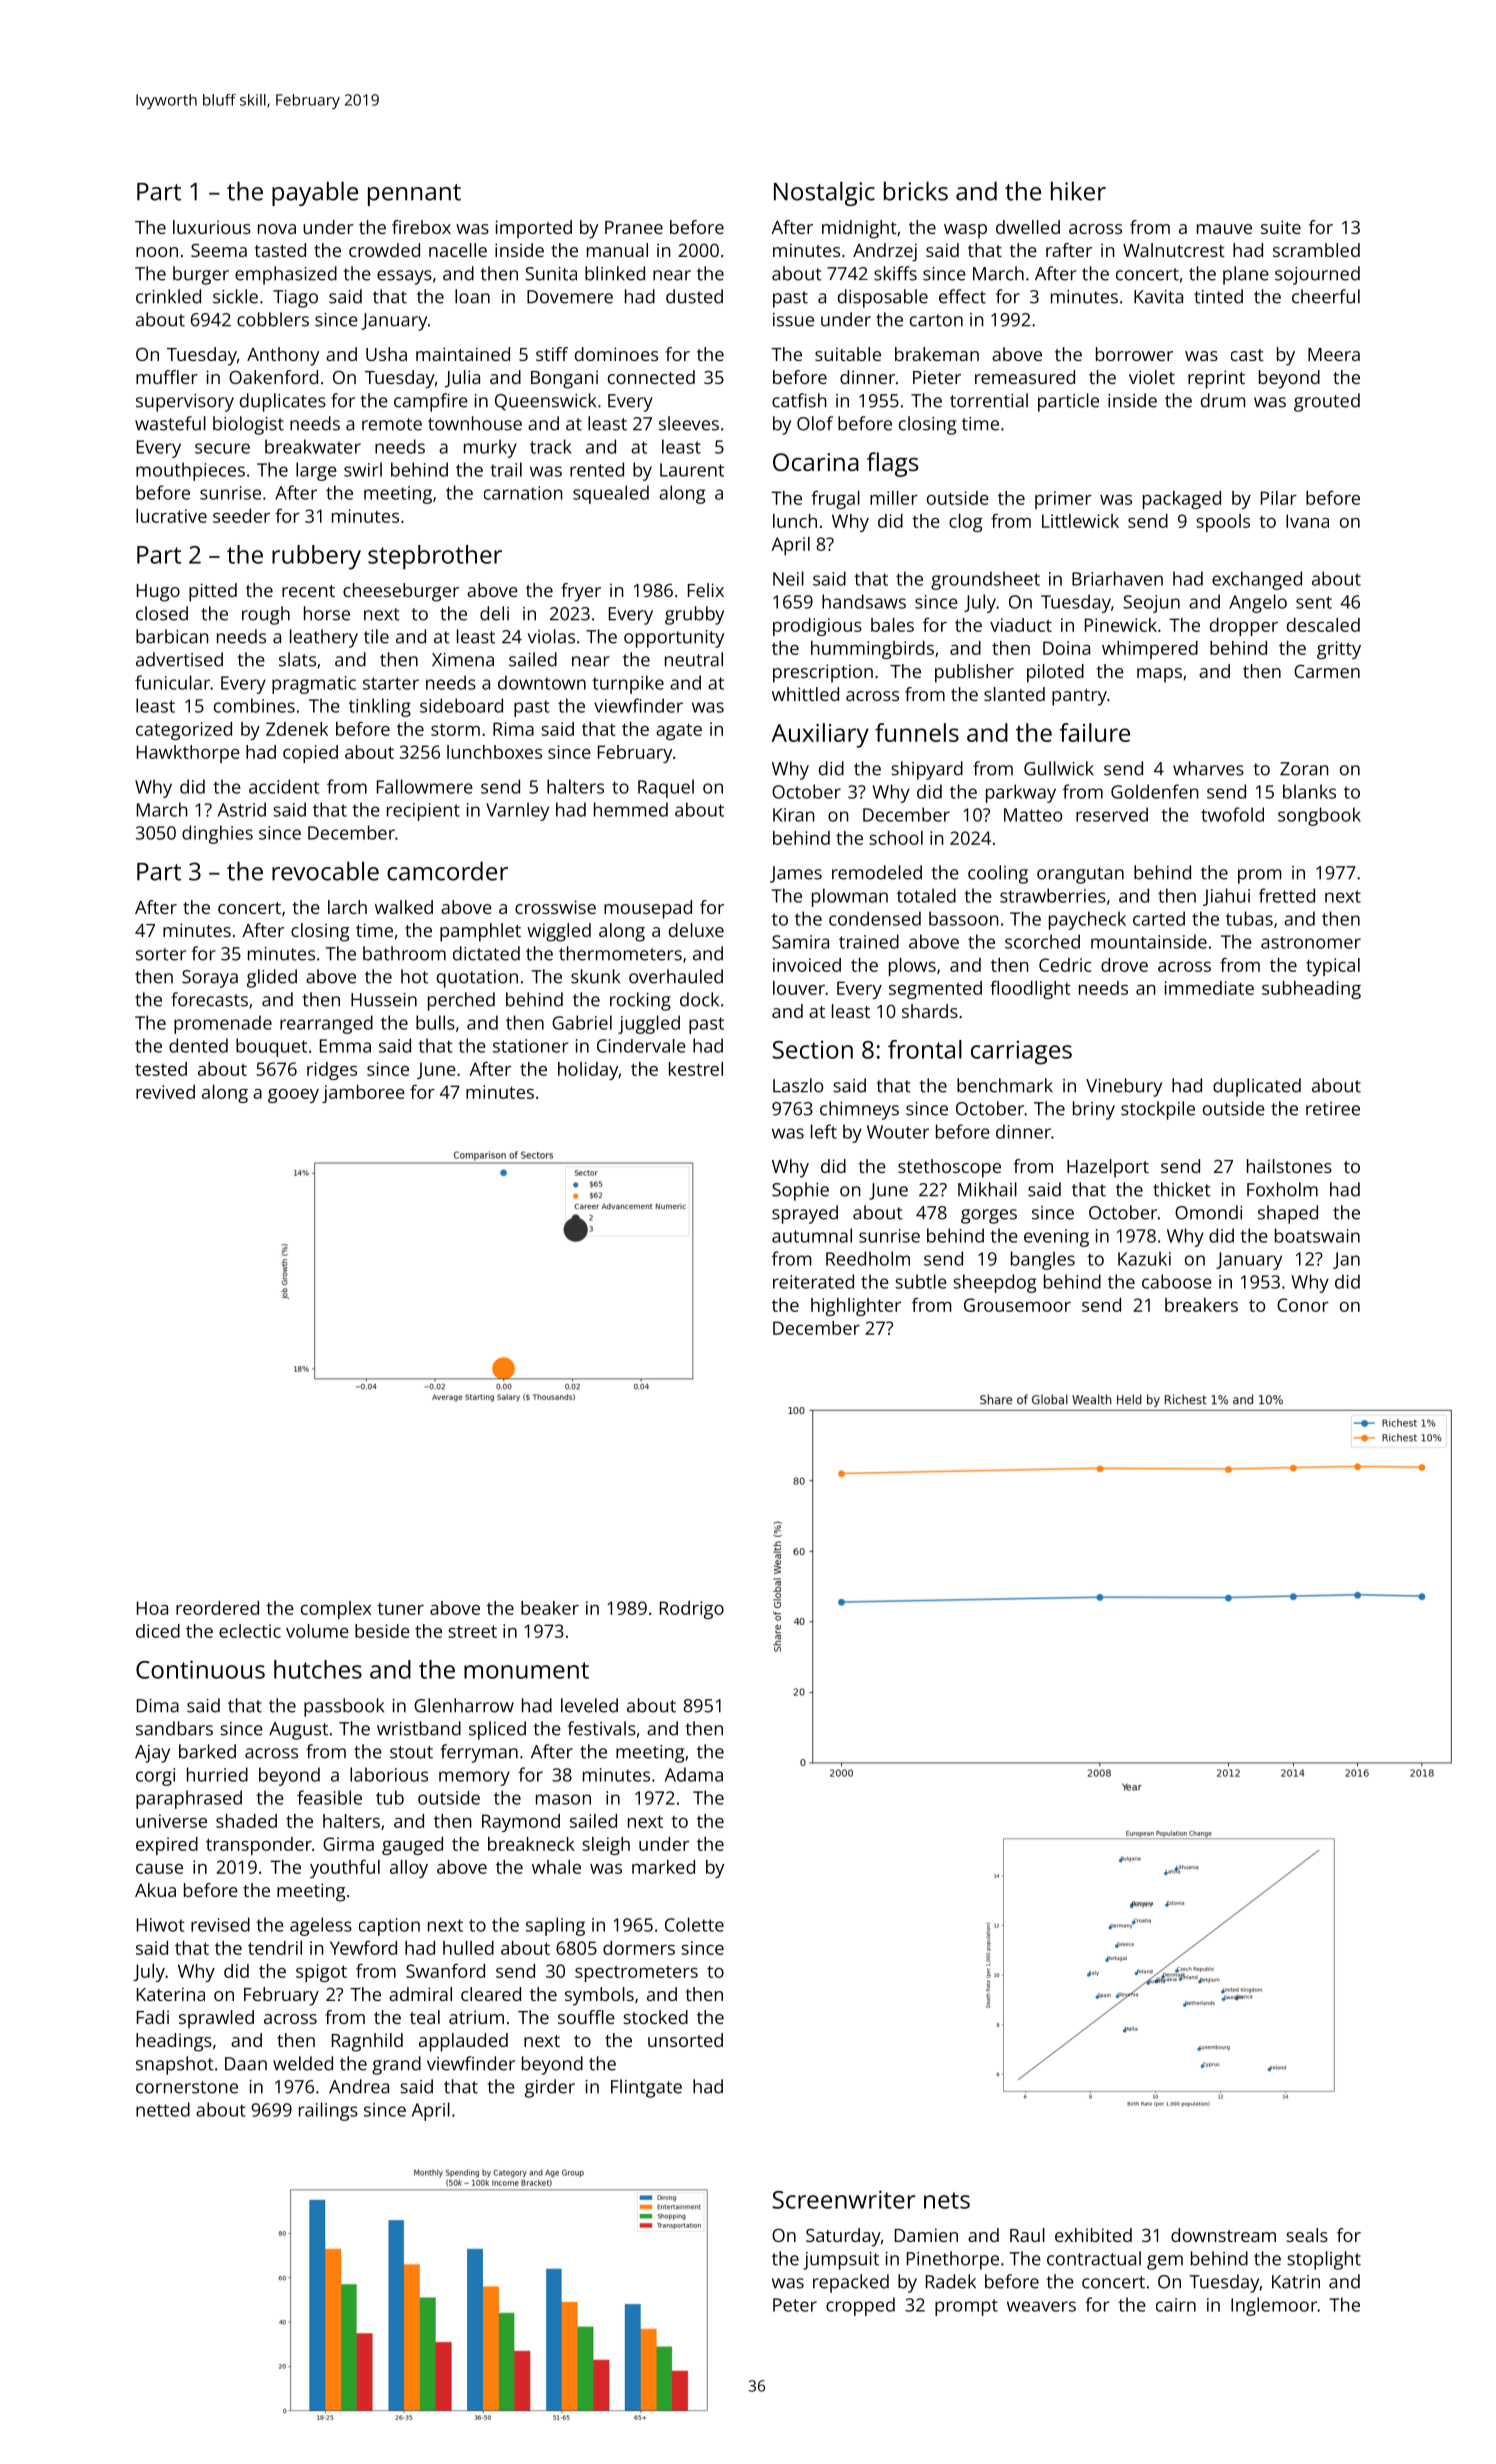  What do you see at coordinates (414, 195) in the document?
I see `pennant` at bounding box center [414, 195].
